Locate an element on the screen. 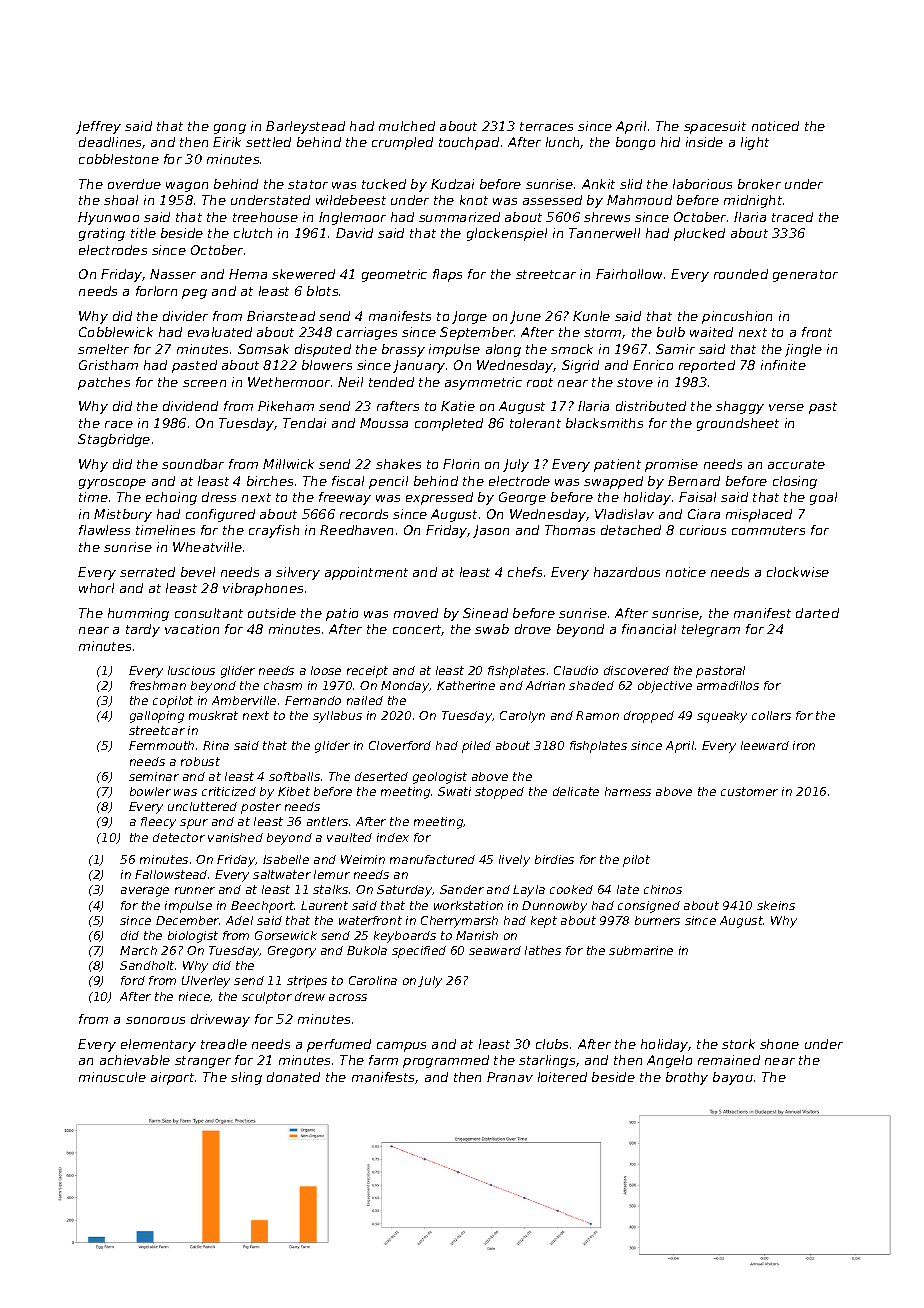  whorl is located at coordinates (96, 588).
